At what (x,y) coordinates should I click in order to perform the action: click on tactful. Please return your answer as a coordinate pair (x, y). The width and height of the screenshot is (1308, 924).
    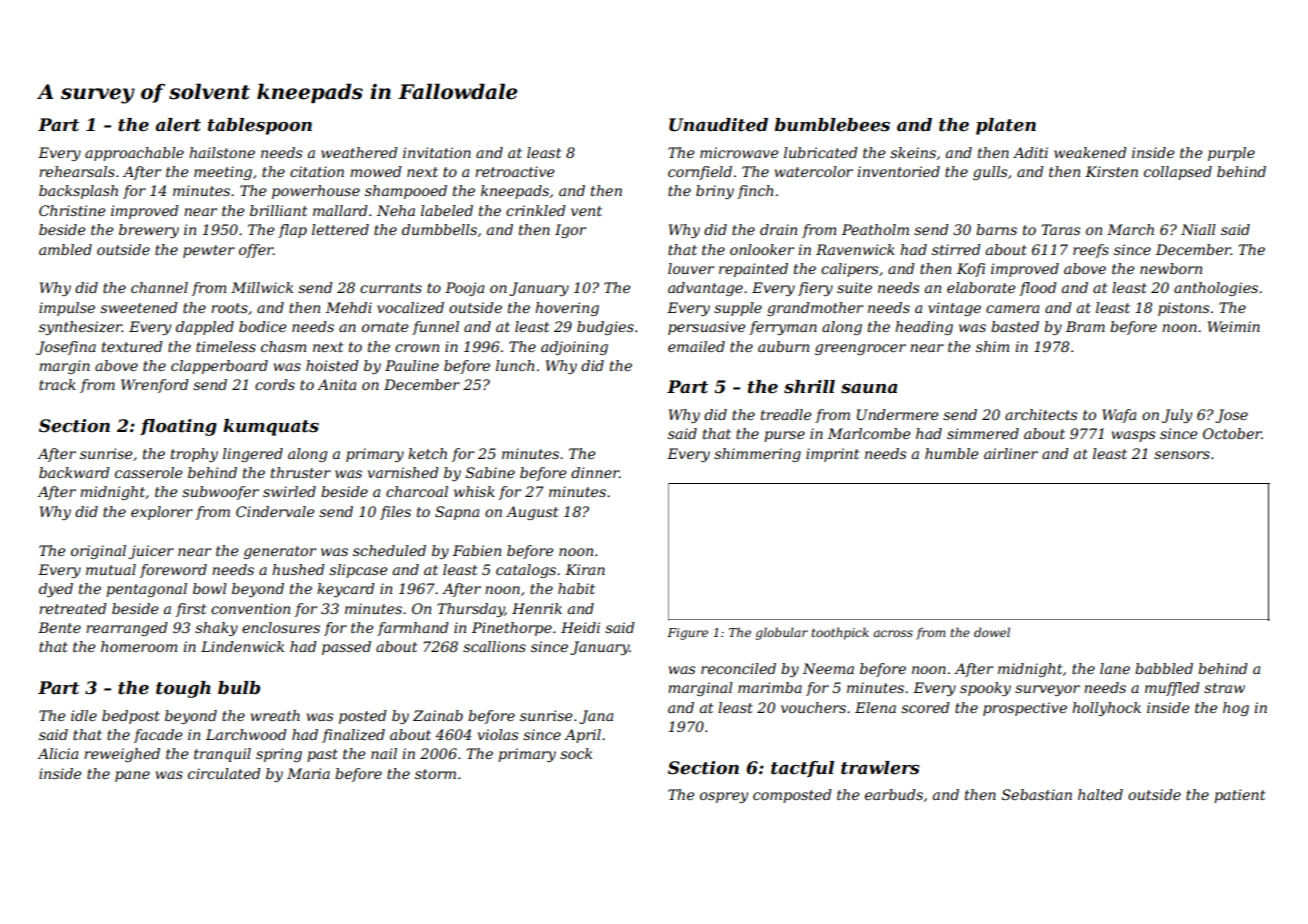
    Looking at the image, I should click on (802, 769).
